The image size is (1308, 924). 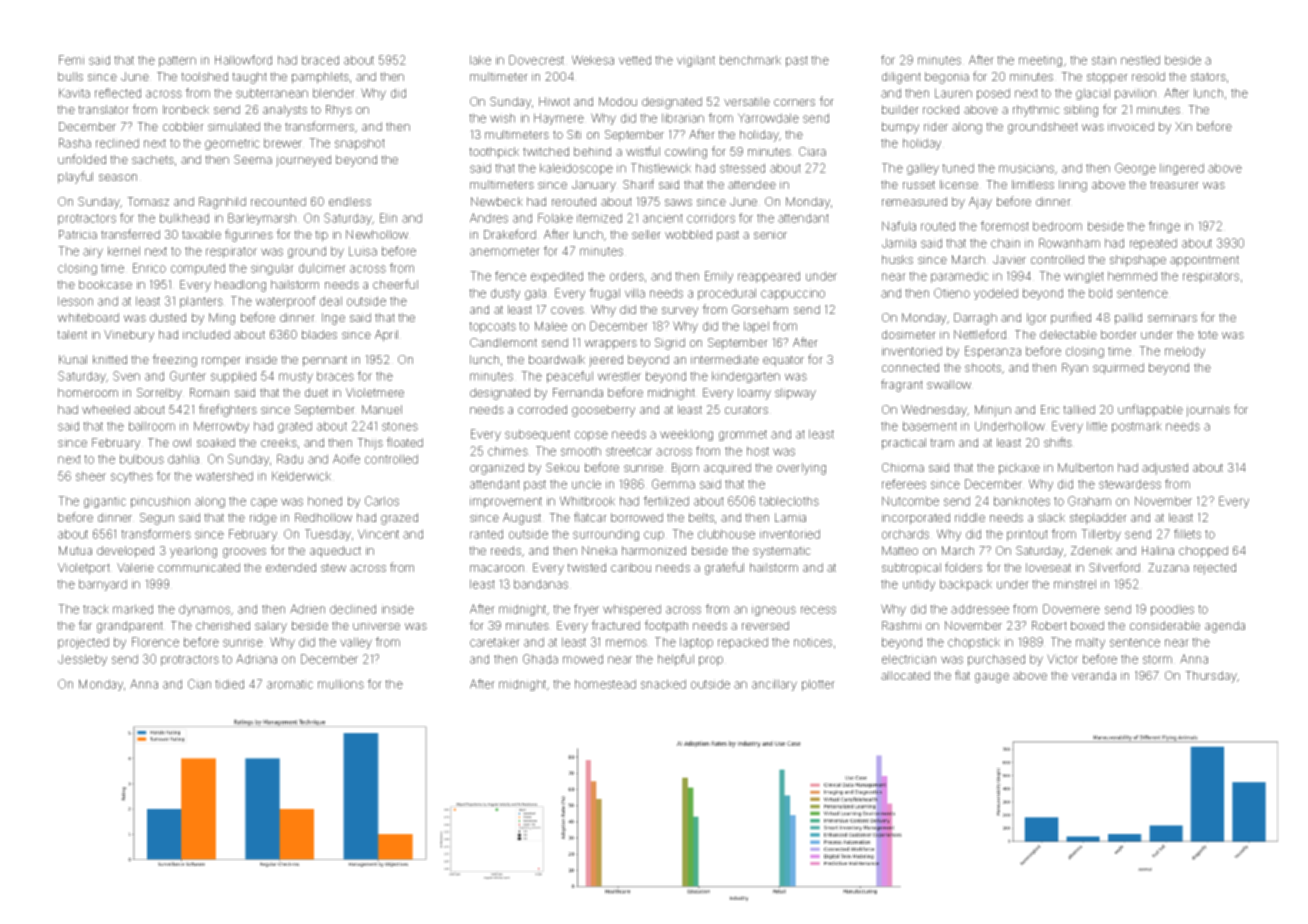 What do you see at coordinates (725, 359) in the image?
I see `intermediate` at bounding box center [725, 359].
